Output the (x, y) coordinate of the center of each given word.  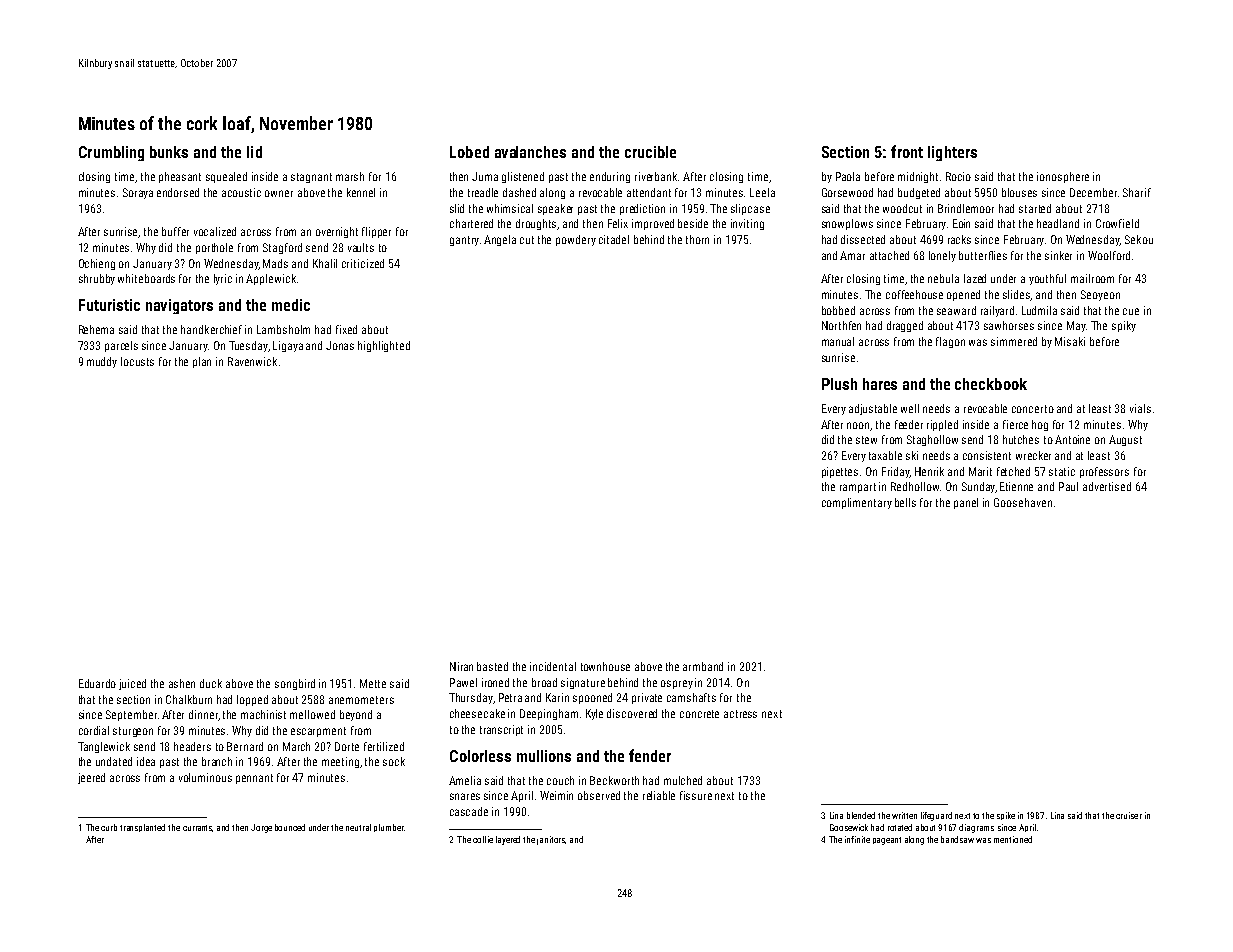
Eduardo (97, 683)
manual (838, 341)
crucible (650, 152)
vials (1140, 408)
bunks (169, 152)
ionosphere (1063, 177)
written (904, 815)
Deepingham (549, 714)
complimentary (857, 503)
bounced (290, 827)
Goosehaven (1023, 502)
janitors (551, 840)
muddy (102, 362)
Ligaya (288, 346)
